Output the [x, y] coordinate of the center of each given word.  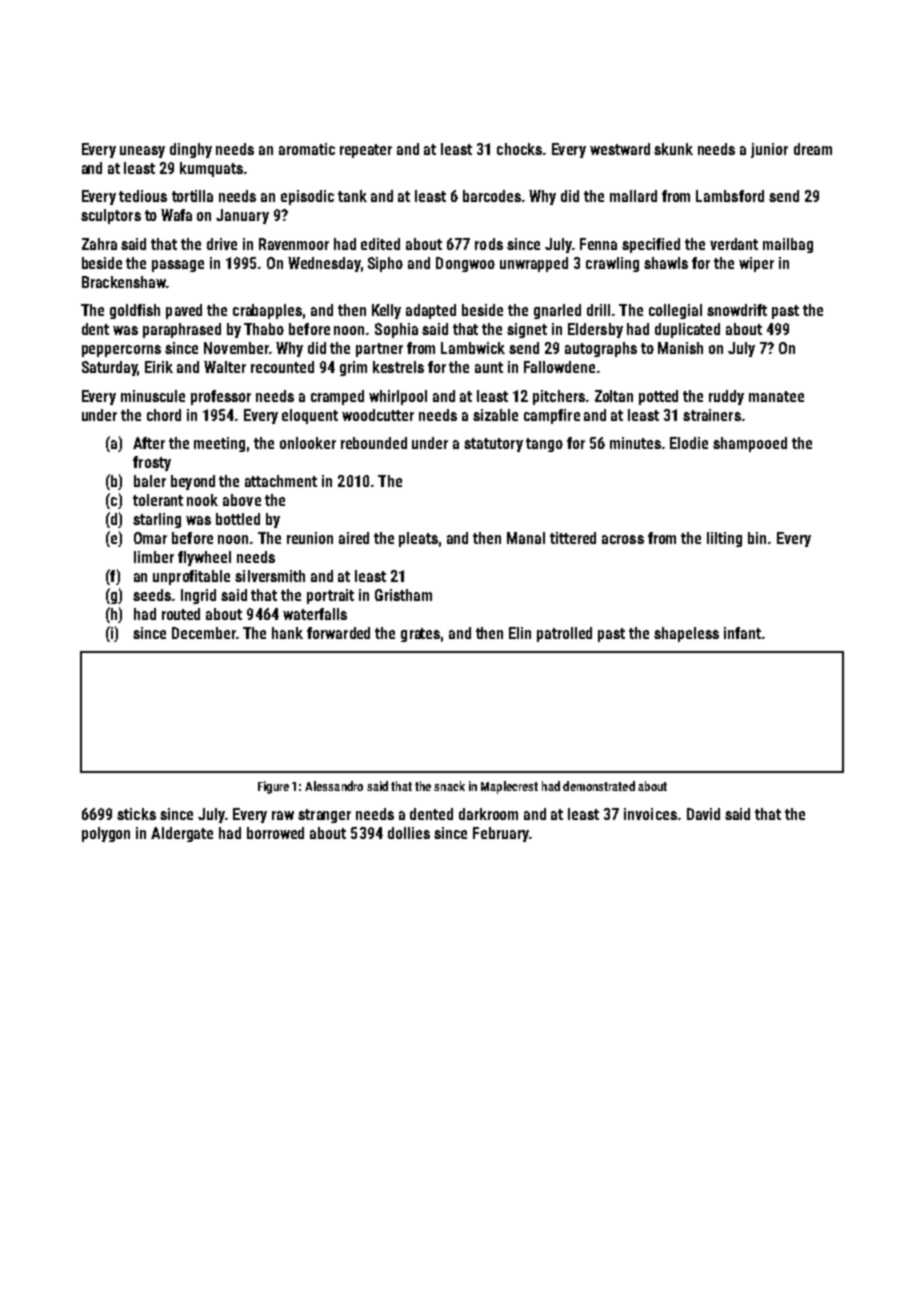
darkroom [488, 814]
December [204, 633]
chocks [519, 149]
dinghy [191, 150]
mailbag [788, 245]
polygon [106, 834]
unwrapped [534, 264]
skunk [673, 149]
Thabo [264, 329]
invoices [650, 814]
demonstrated [599, 786]
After [149, 443]
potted [658, 397]
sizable [495, 415]
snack [449, 786]
